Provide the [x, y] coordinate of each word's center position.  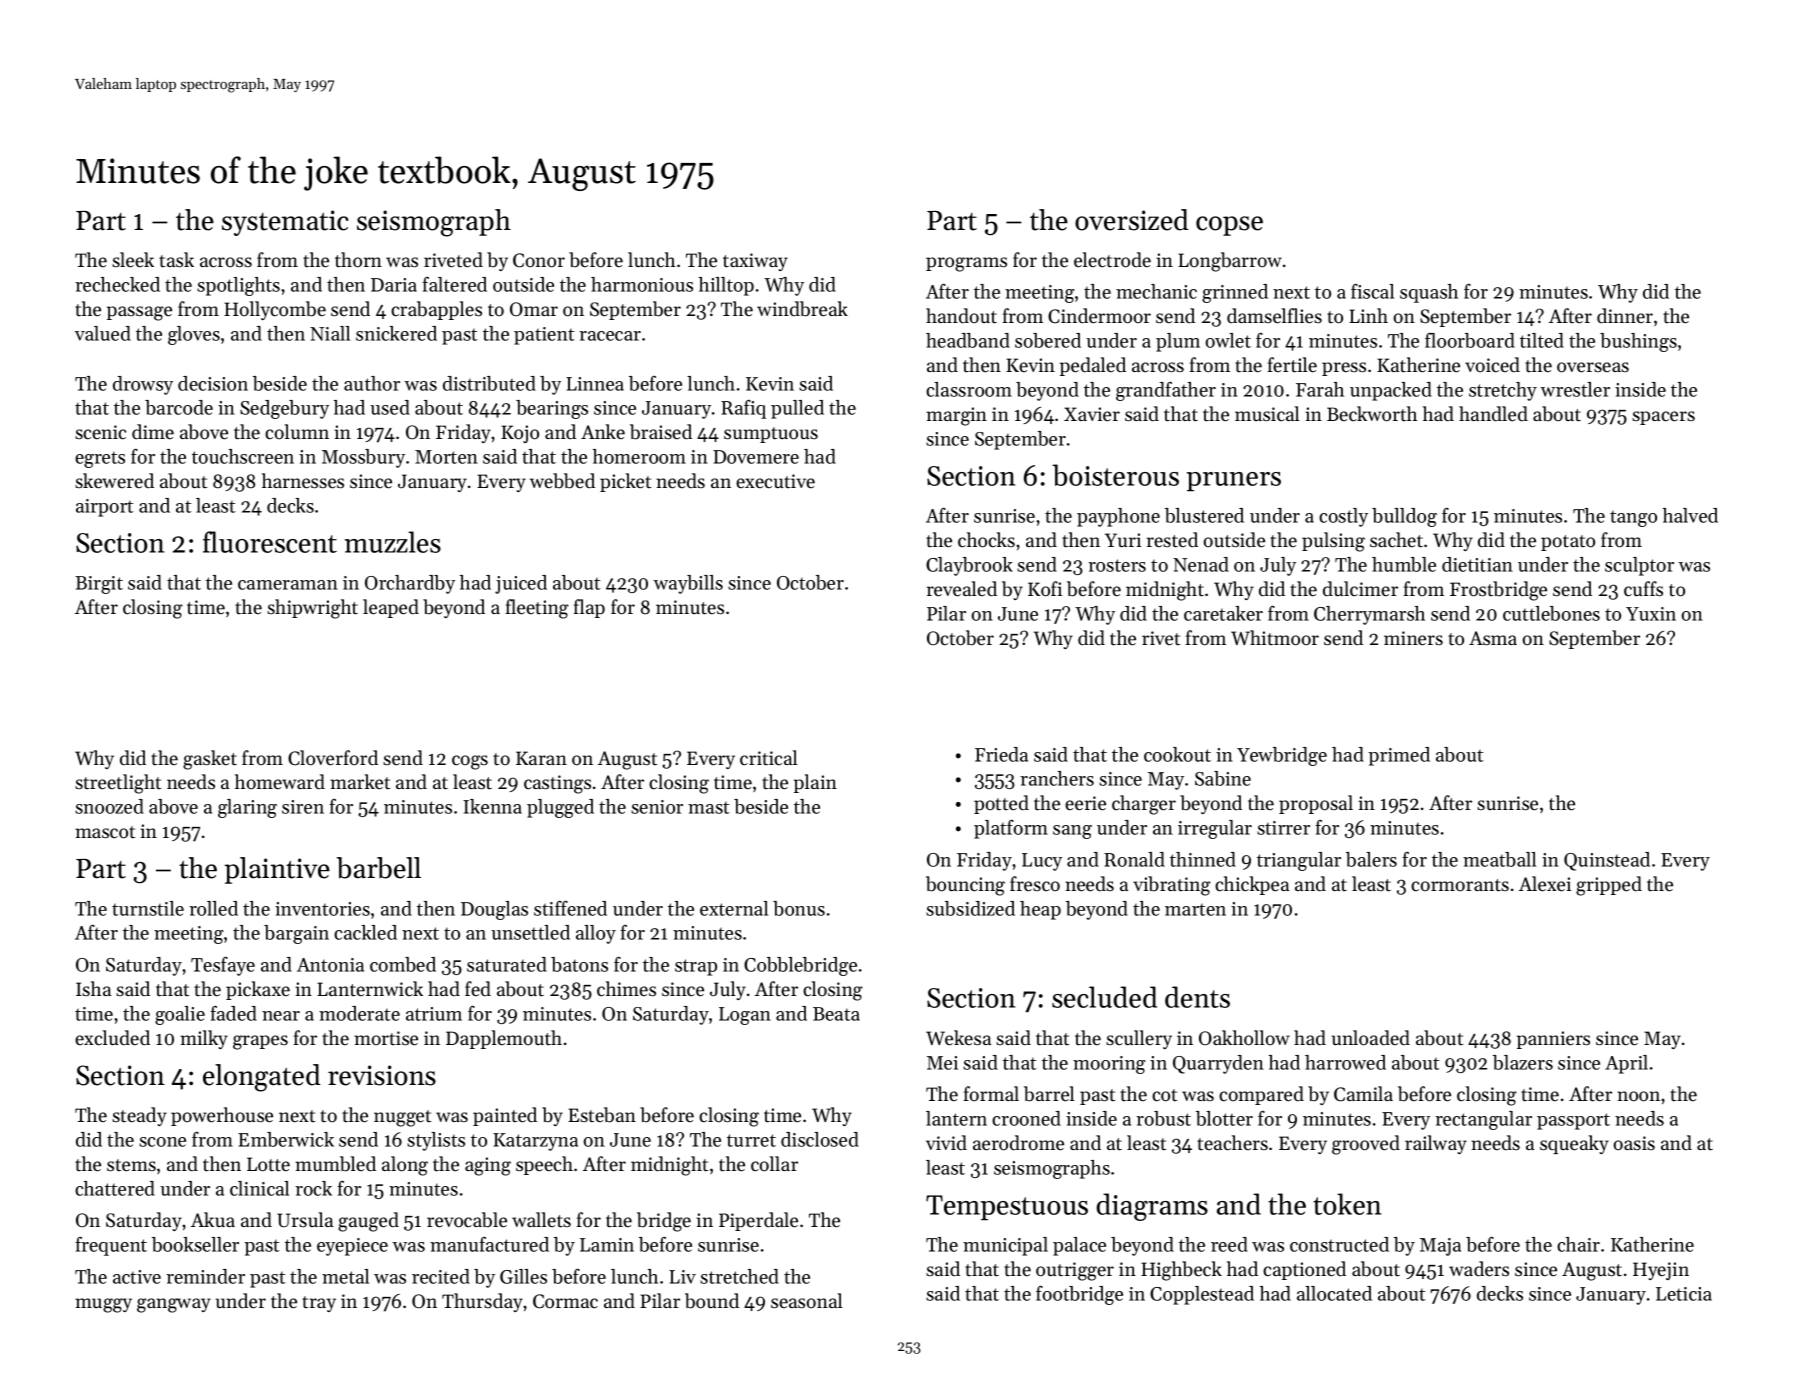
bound [712, 1301]
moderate [359, 1013]
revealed [962, 589]
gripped [1609, 886]
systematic [285, 223]
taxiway [755, 262]
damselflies [1274, 316]
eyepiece [352, 1247]
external [734, 908]
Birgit [99, 585]
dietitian [1477, 564]
